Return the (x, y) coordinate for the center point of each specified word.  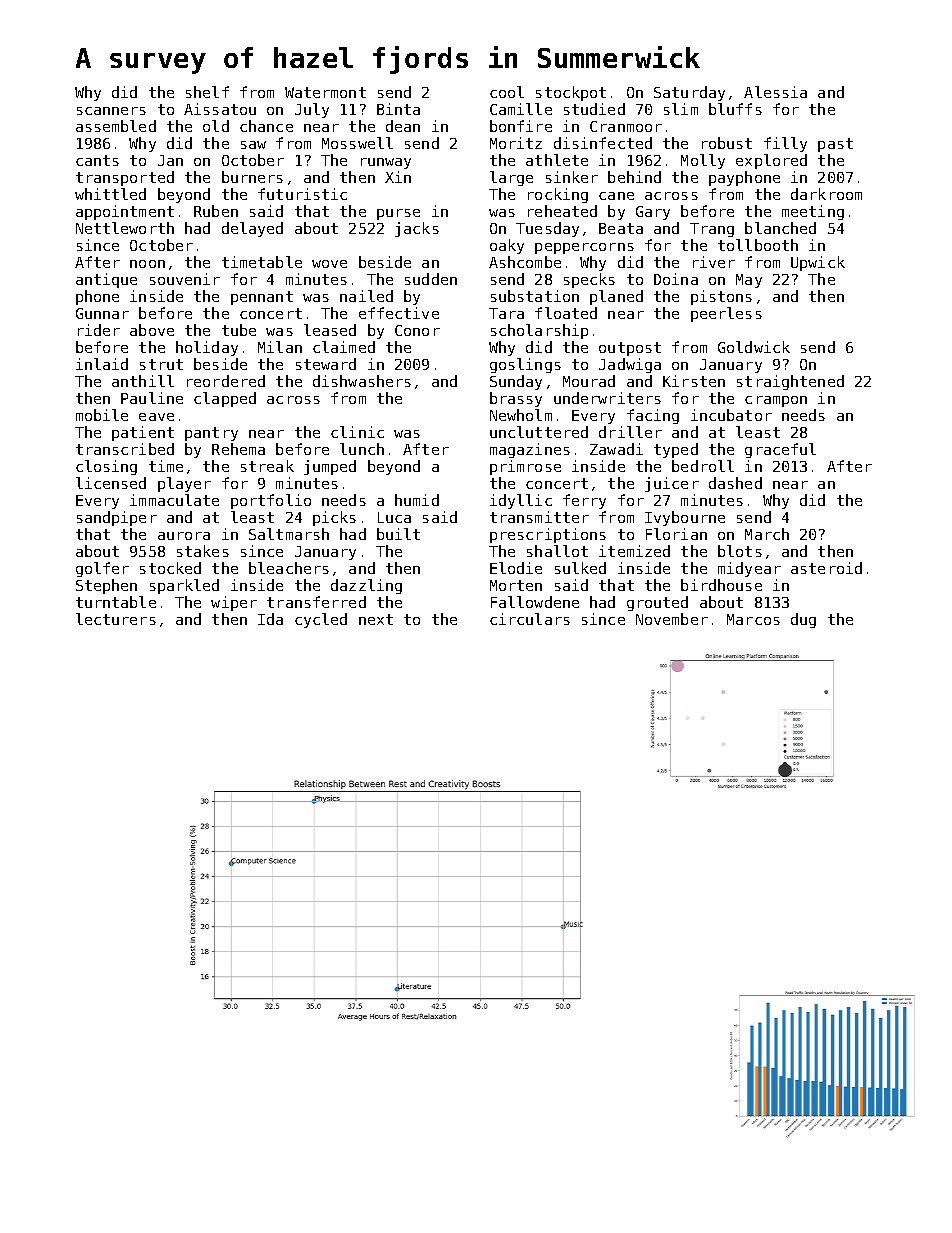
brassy (516, 399)
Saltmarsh (289, 534)
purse (398, 214)
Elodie (516, 568)
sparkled (184, 586)
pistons (721, 297)
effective (399, 313)
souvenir (185, 279)
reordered (226, 381)
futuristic (302, 194)
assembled (116, 126)
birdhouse (721, 585)
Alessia (775, 92)
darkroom (826, 194)
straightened (790, 382)
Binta (398, 109)
